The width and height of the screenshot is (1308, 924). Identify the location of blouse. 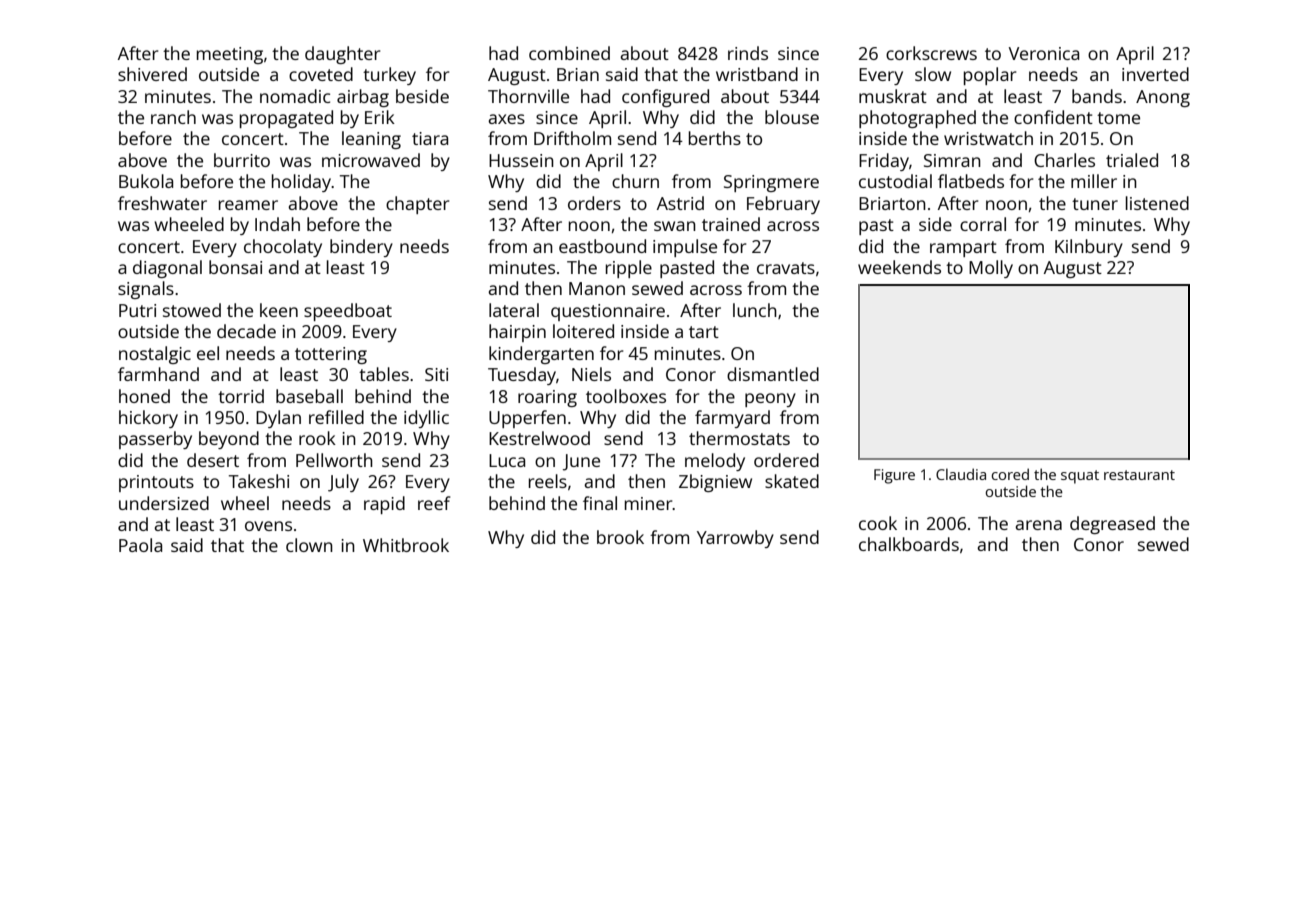
(792, 117).
